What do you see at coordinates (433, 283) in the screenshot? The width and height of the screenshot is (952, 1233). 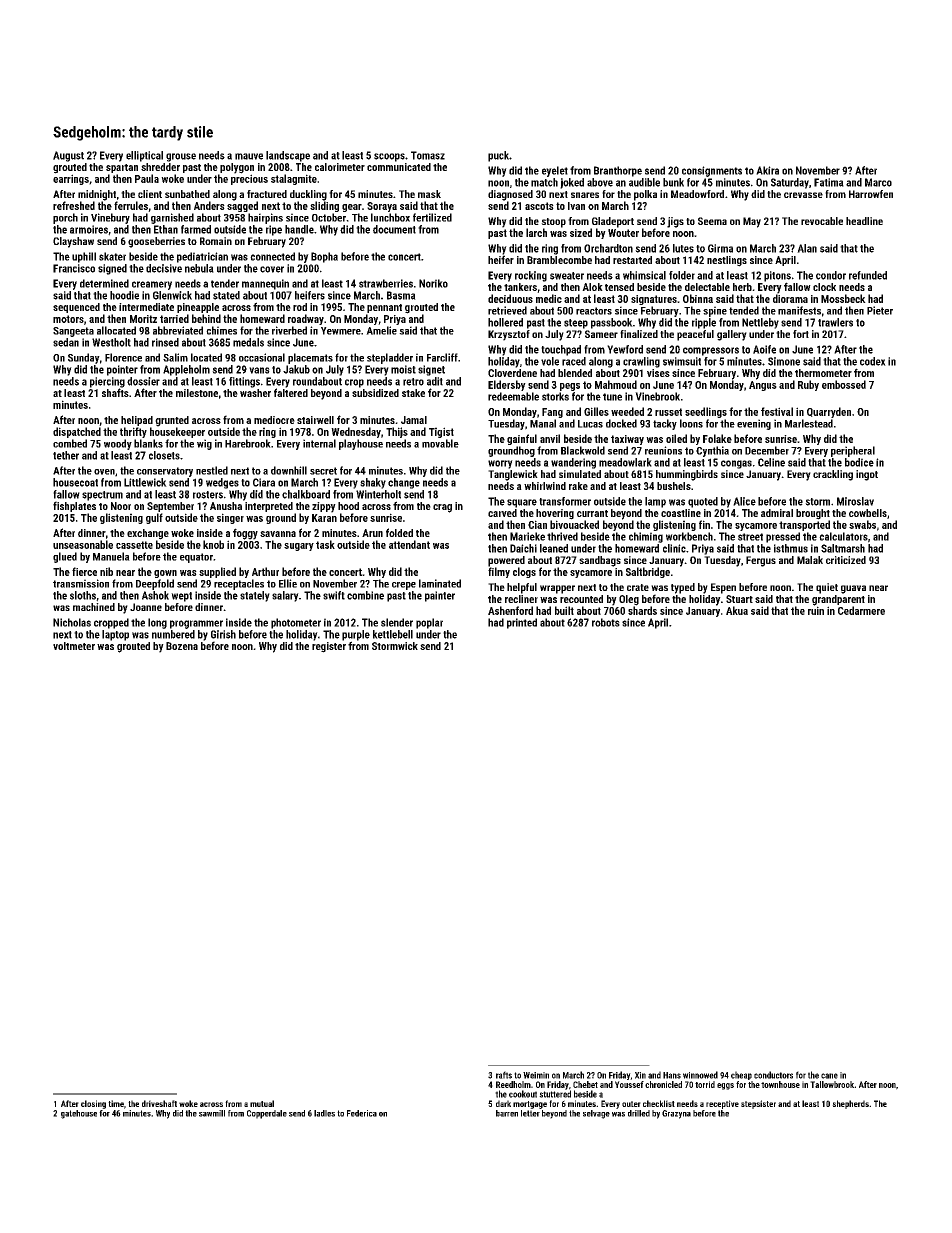 I see `Noriko` at bounding box center [433, 283].
